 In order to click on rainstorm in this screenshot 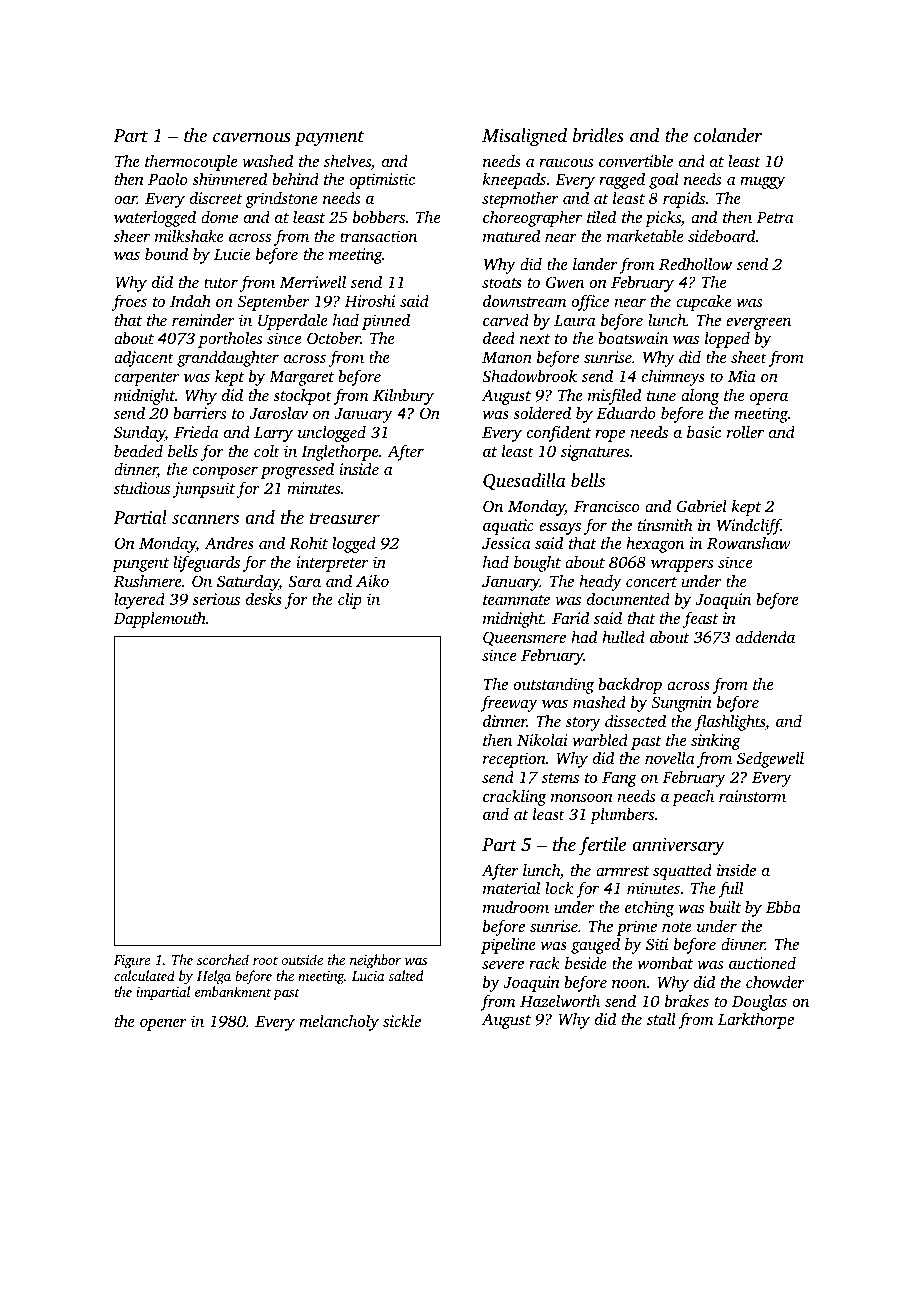, I will do `click(752, 796)`.
